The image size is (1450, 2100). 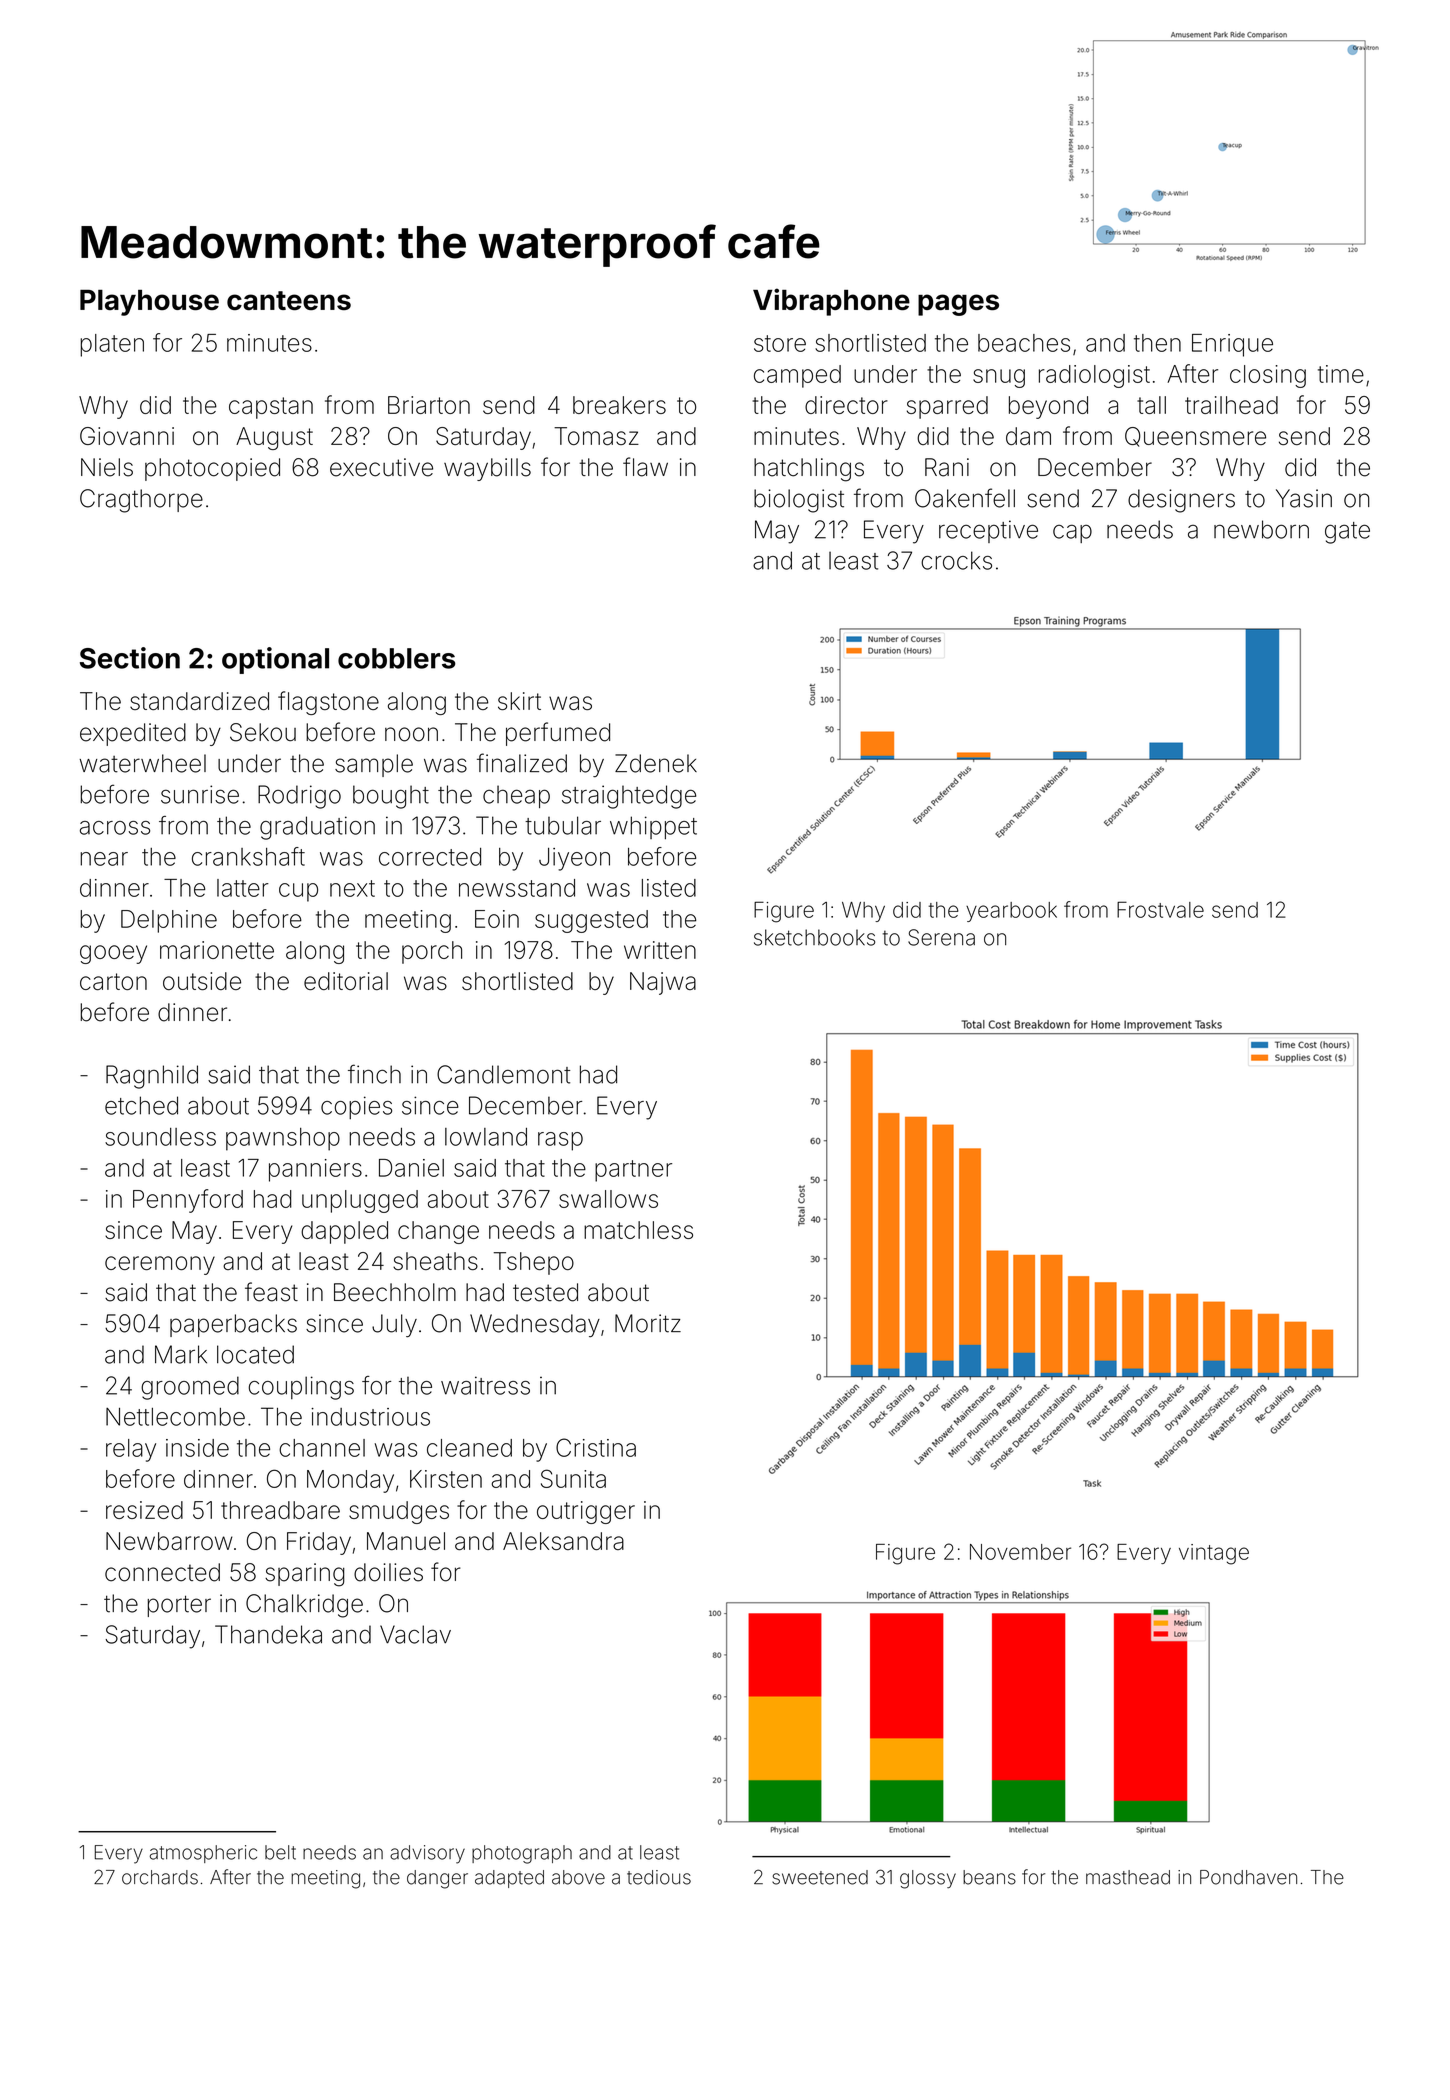 What do you see at coordinates (563, 1541) in the document?
I see `Aleksandra` at bounding box center [563, 1541].
